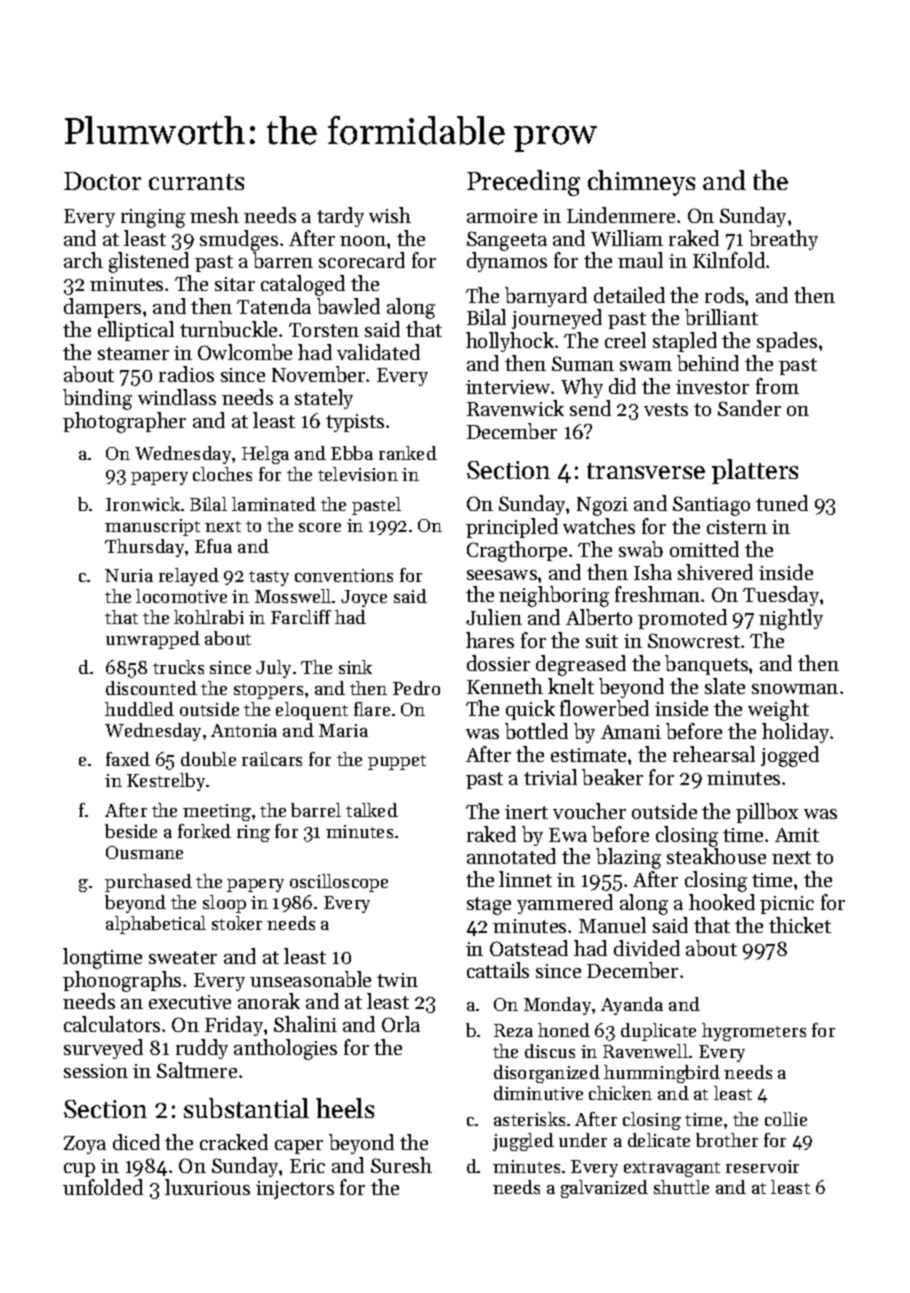 This screenshot has width=910, height=1293. What do you see at coordinates (754, 1032) in the screenshot?
I see `hygrometers` at bounding box center [754, 1032].
